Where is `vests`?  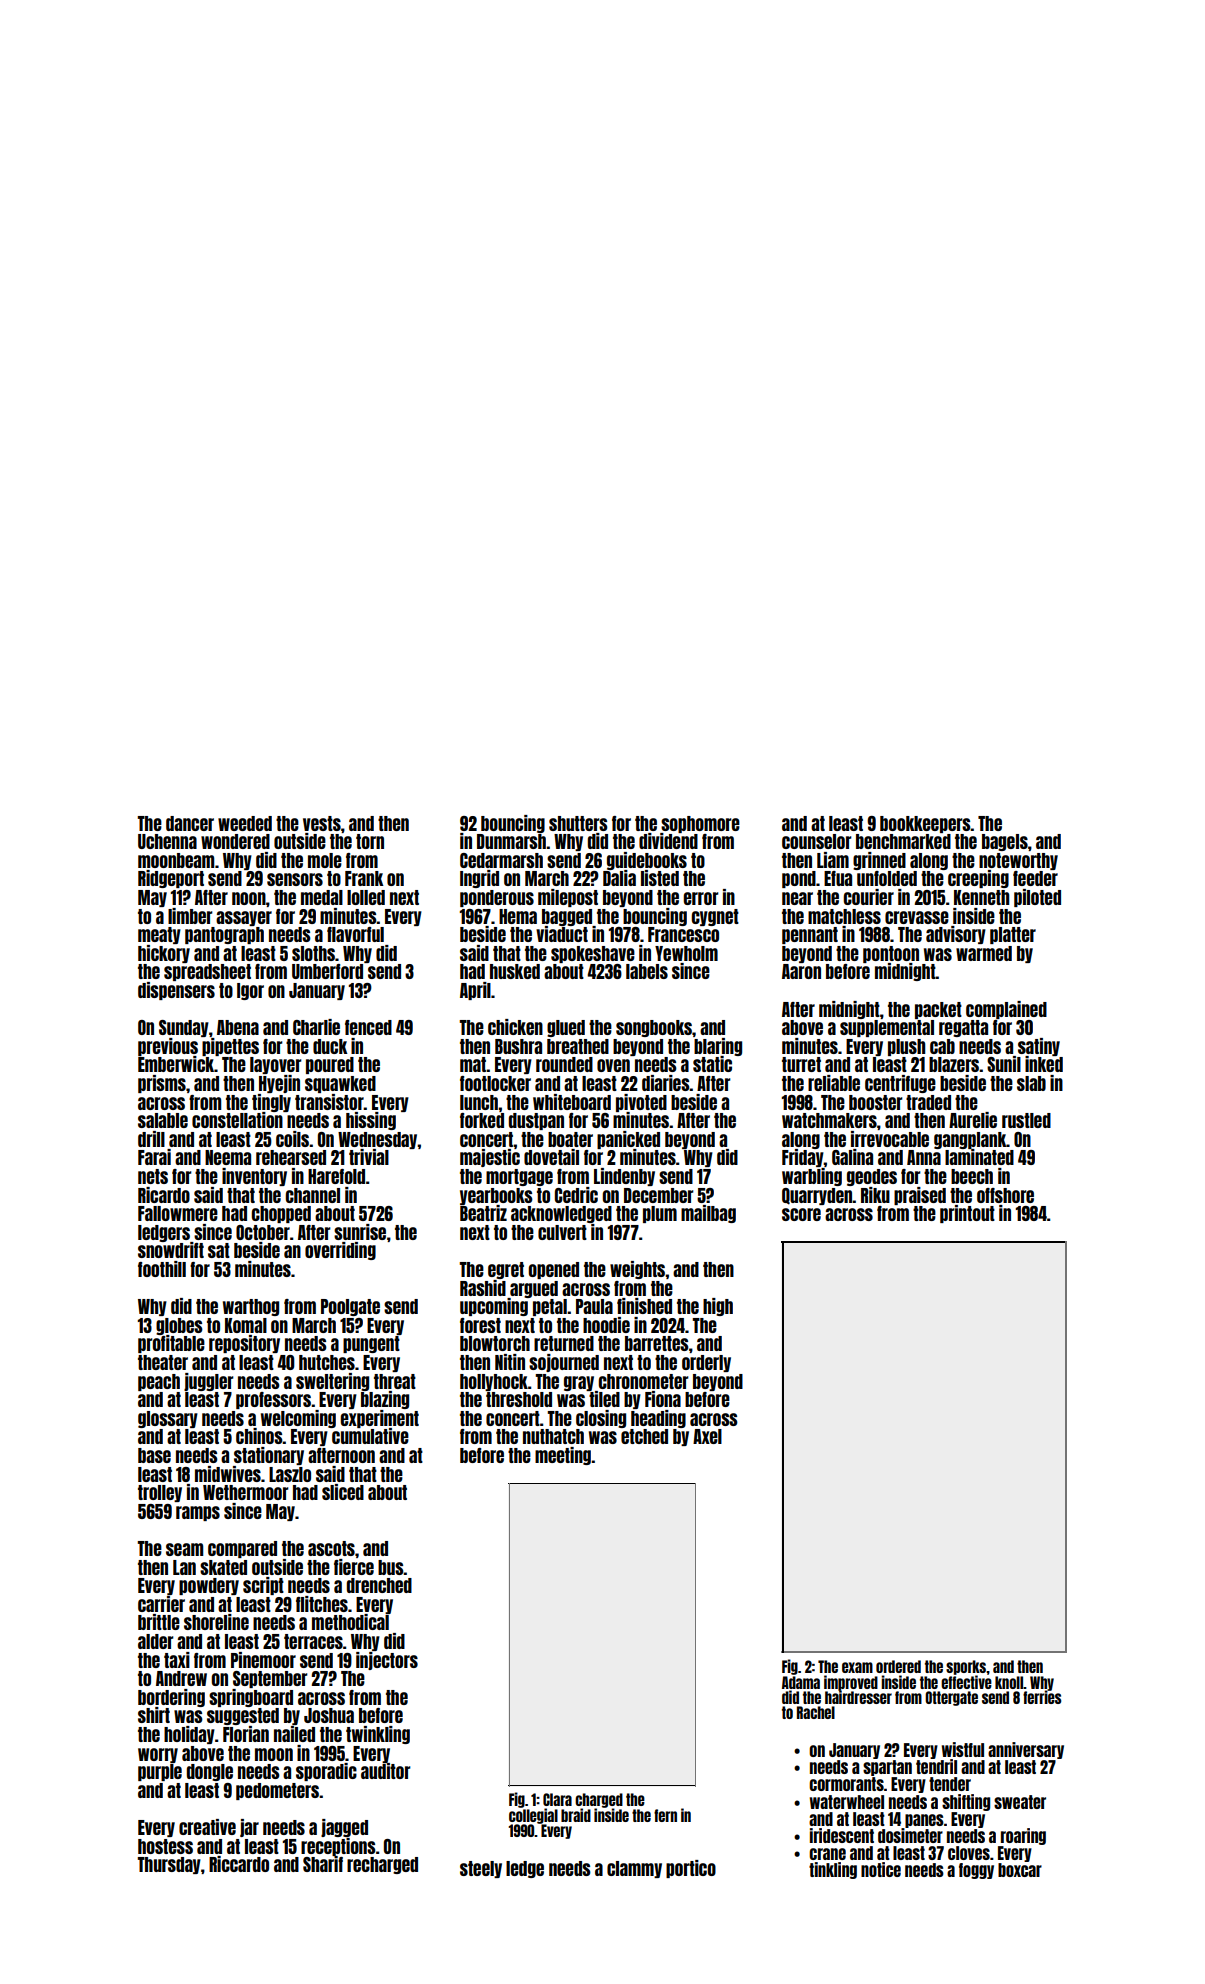 vests is located at coordinates (322, 823).
